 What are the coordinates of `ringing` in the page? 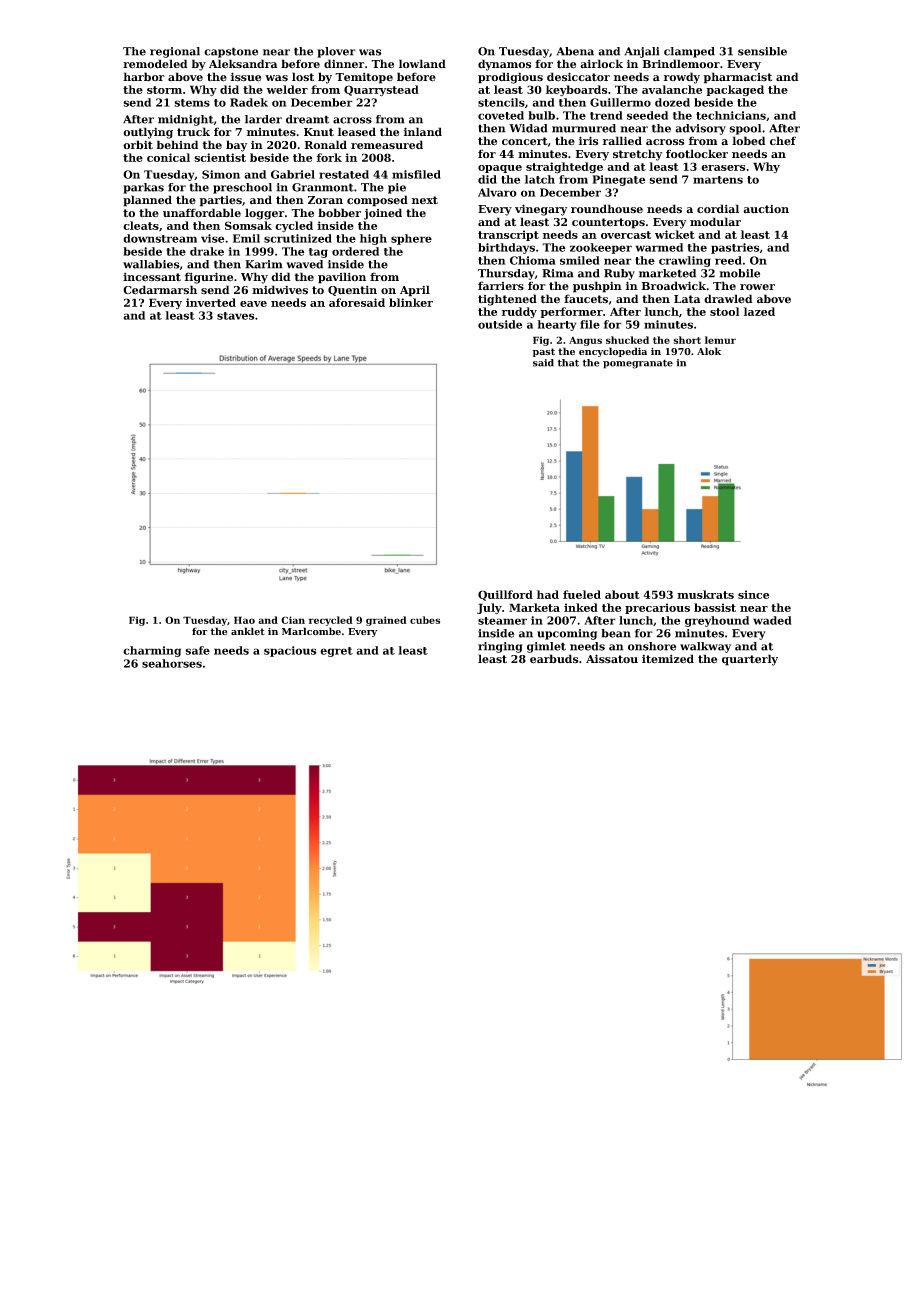 It's located at (500, 647).
